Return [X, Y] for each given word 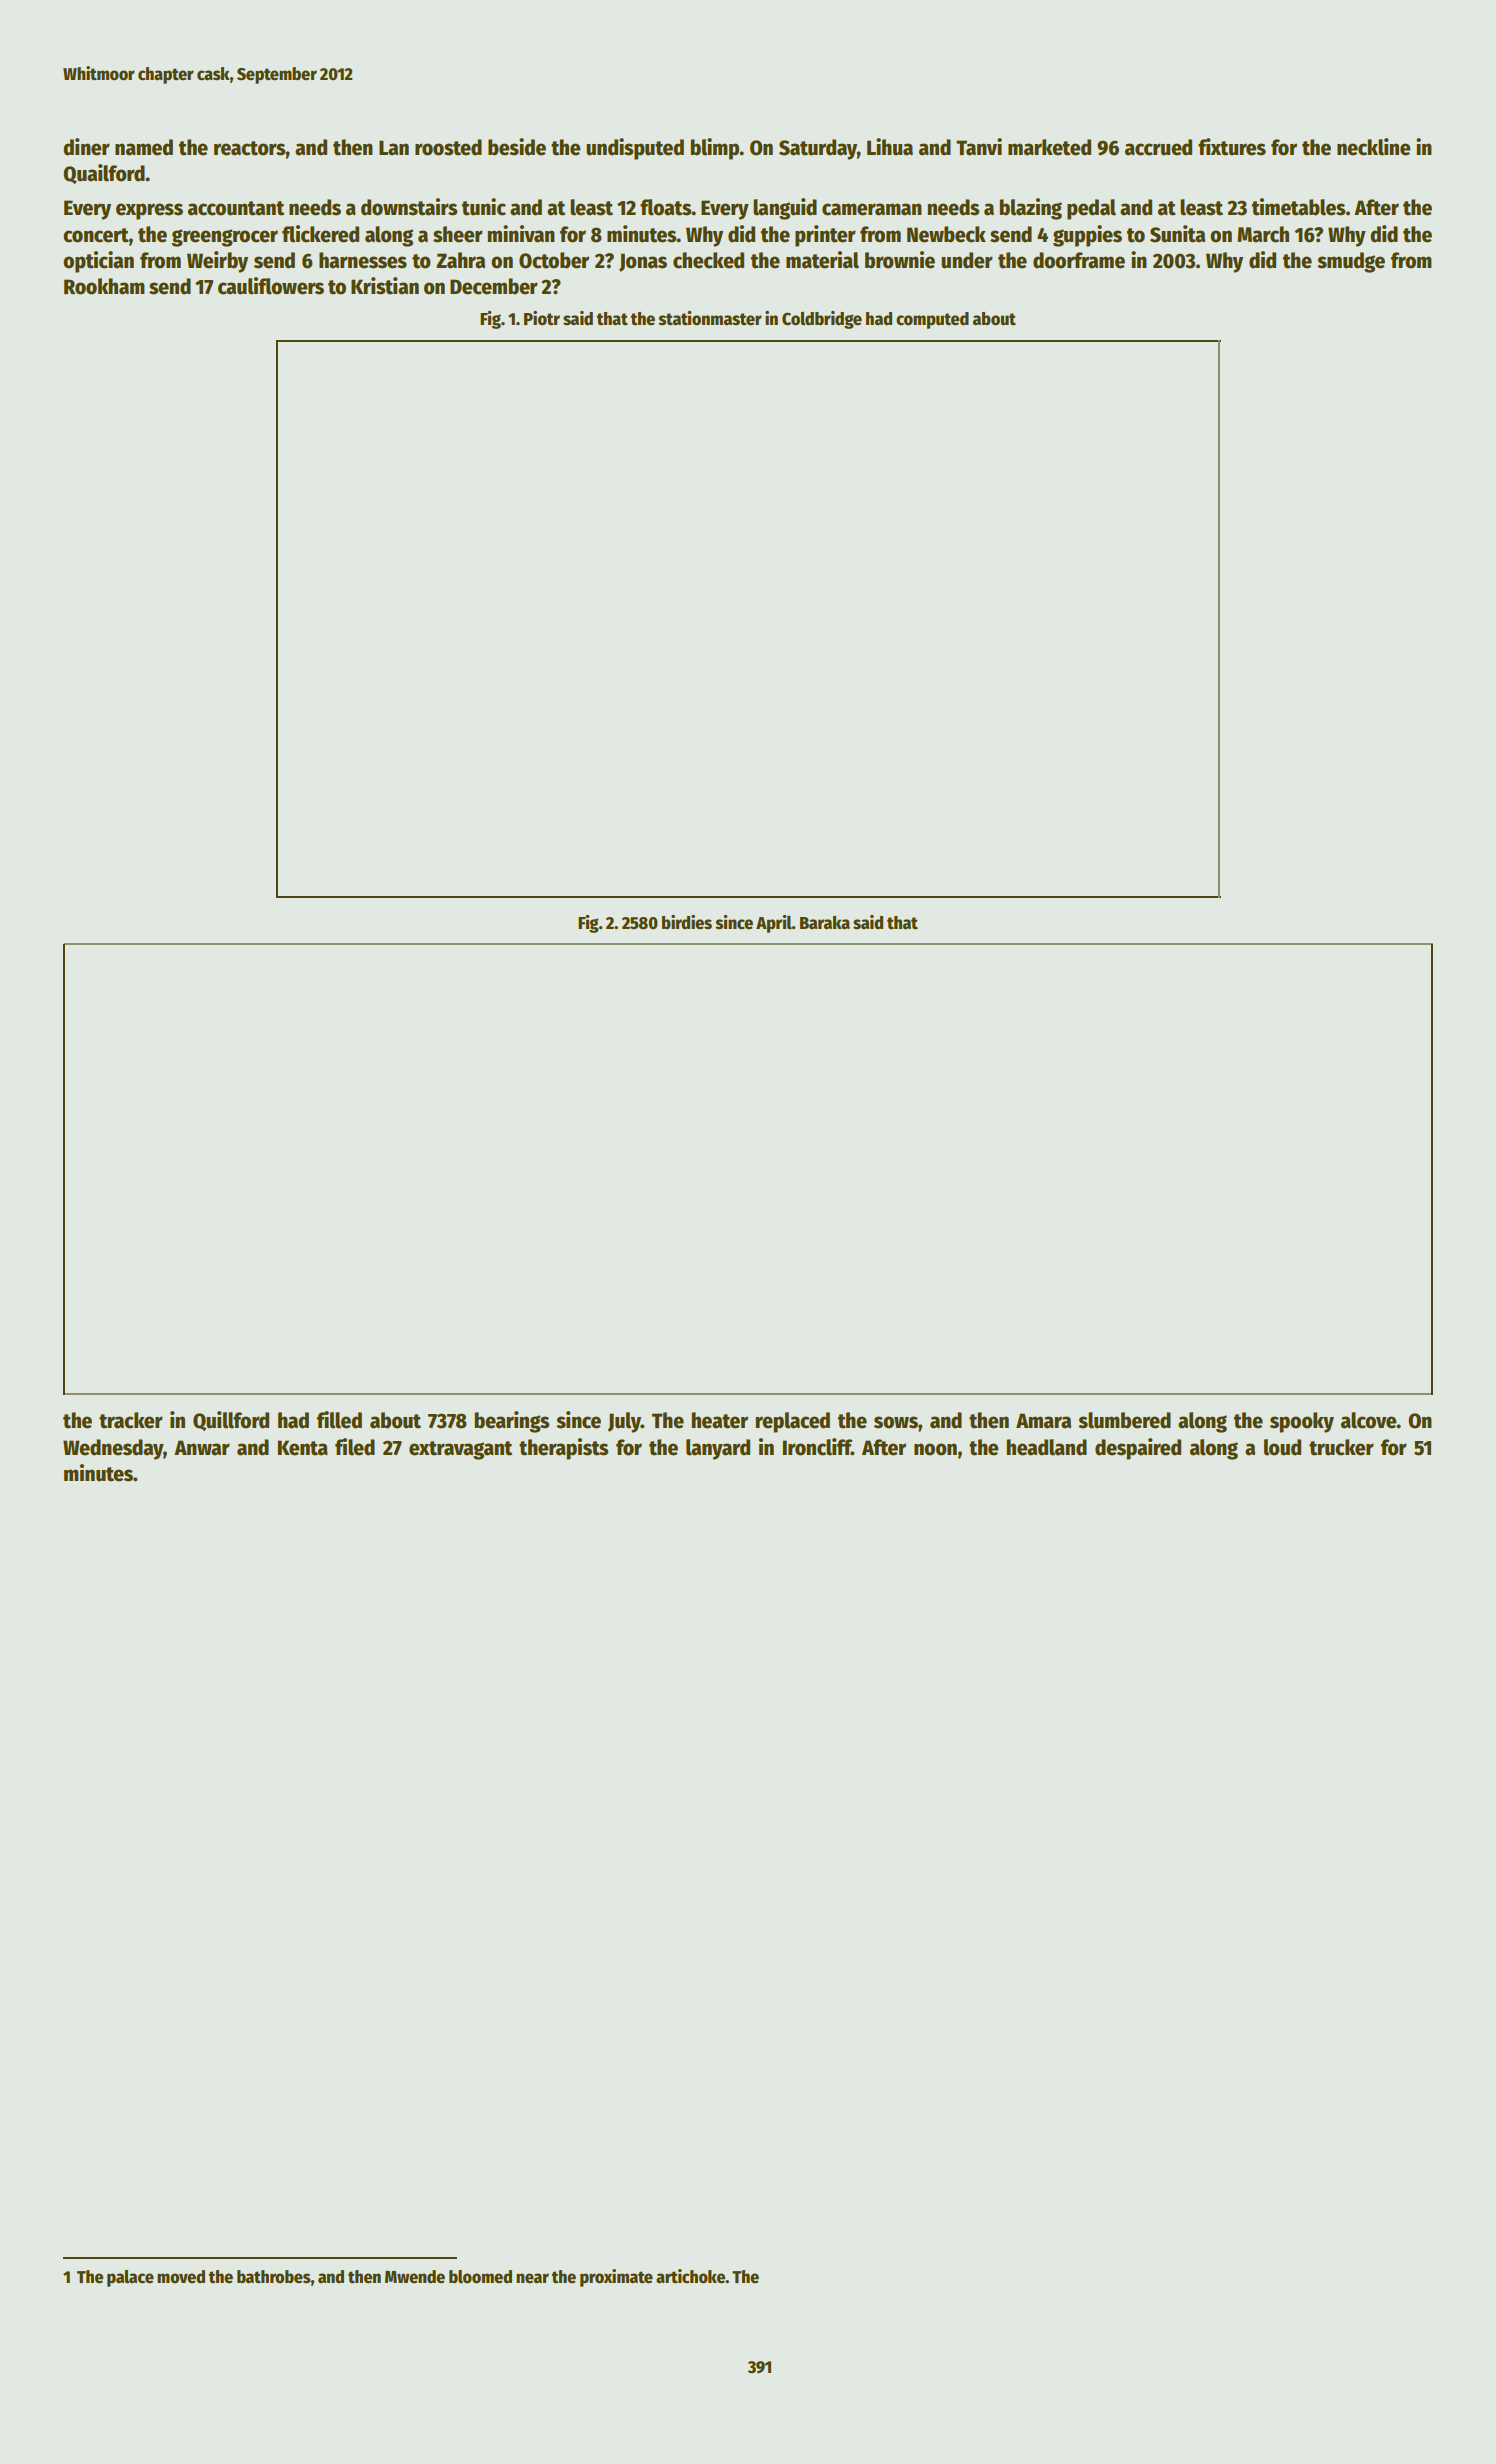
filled [339, 1420]
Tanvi [979, 147]
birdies [687, 922]
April [774, 924]
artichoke [690, 2276]
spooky [1302, 1422]
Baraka [825, 923]
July [624, 1422]
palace [130, 2278]
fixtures [1232, 147]
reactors [250, 148]
